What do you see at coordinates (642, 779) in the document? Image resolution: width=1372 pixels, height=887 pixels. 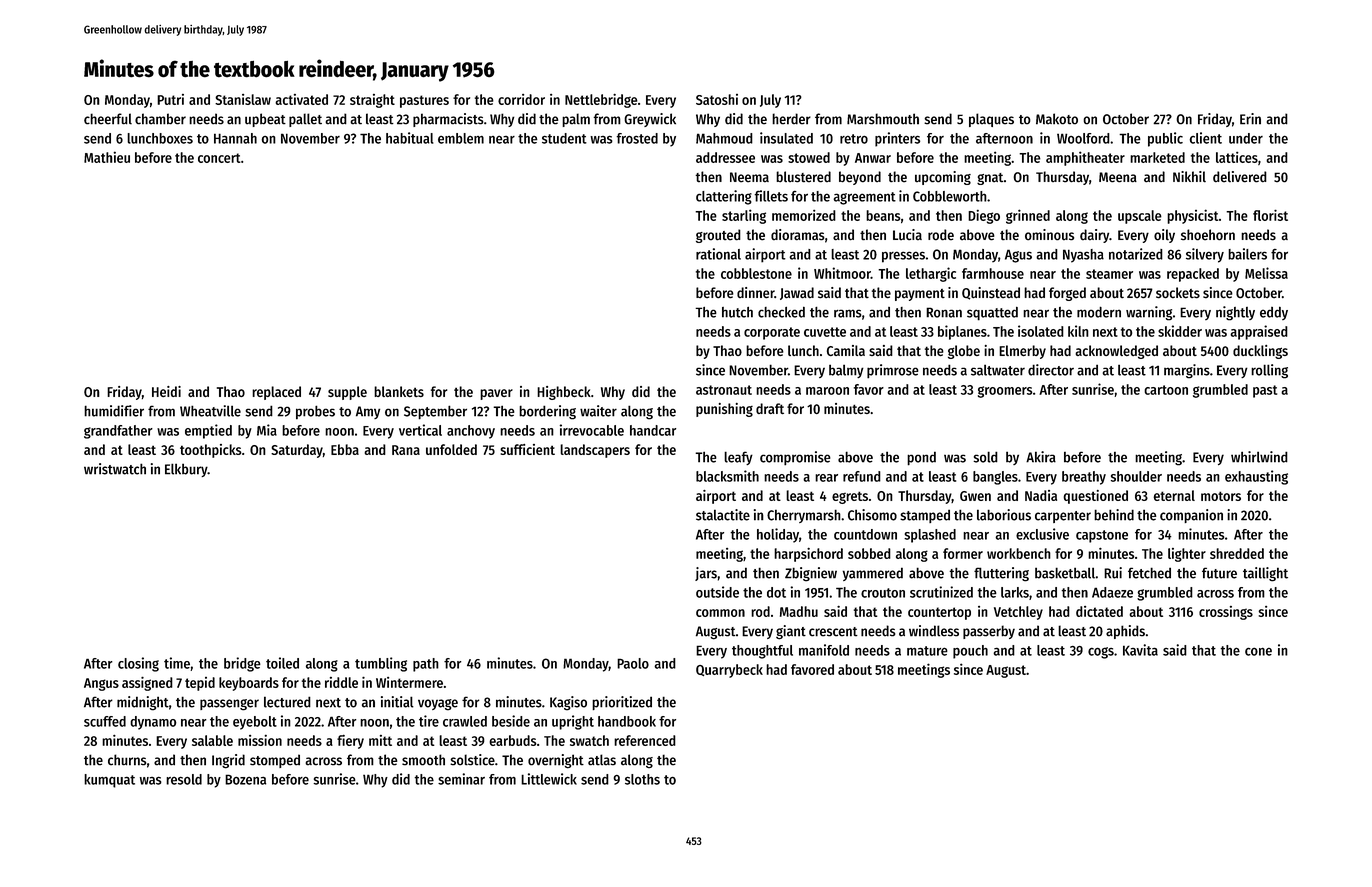 I see `sloths` at bounding box center [642, 779].
